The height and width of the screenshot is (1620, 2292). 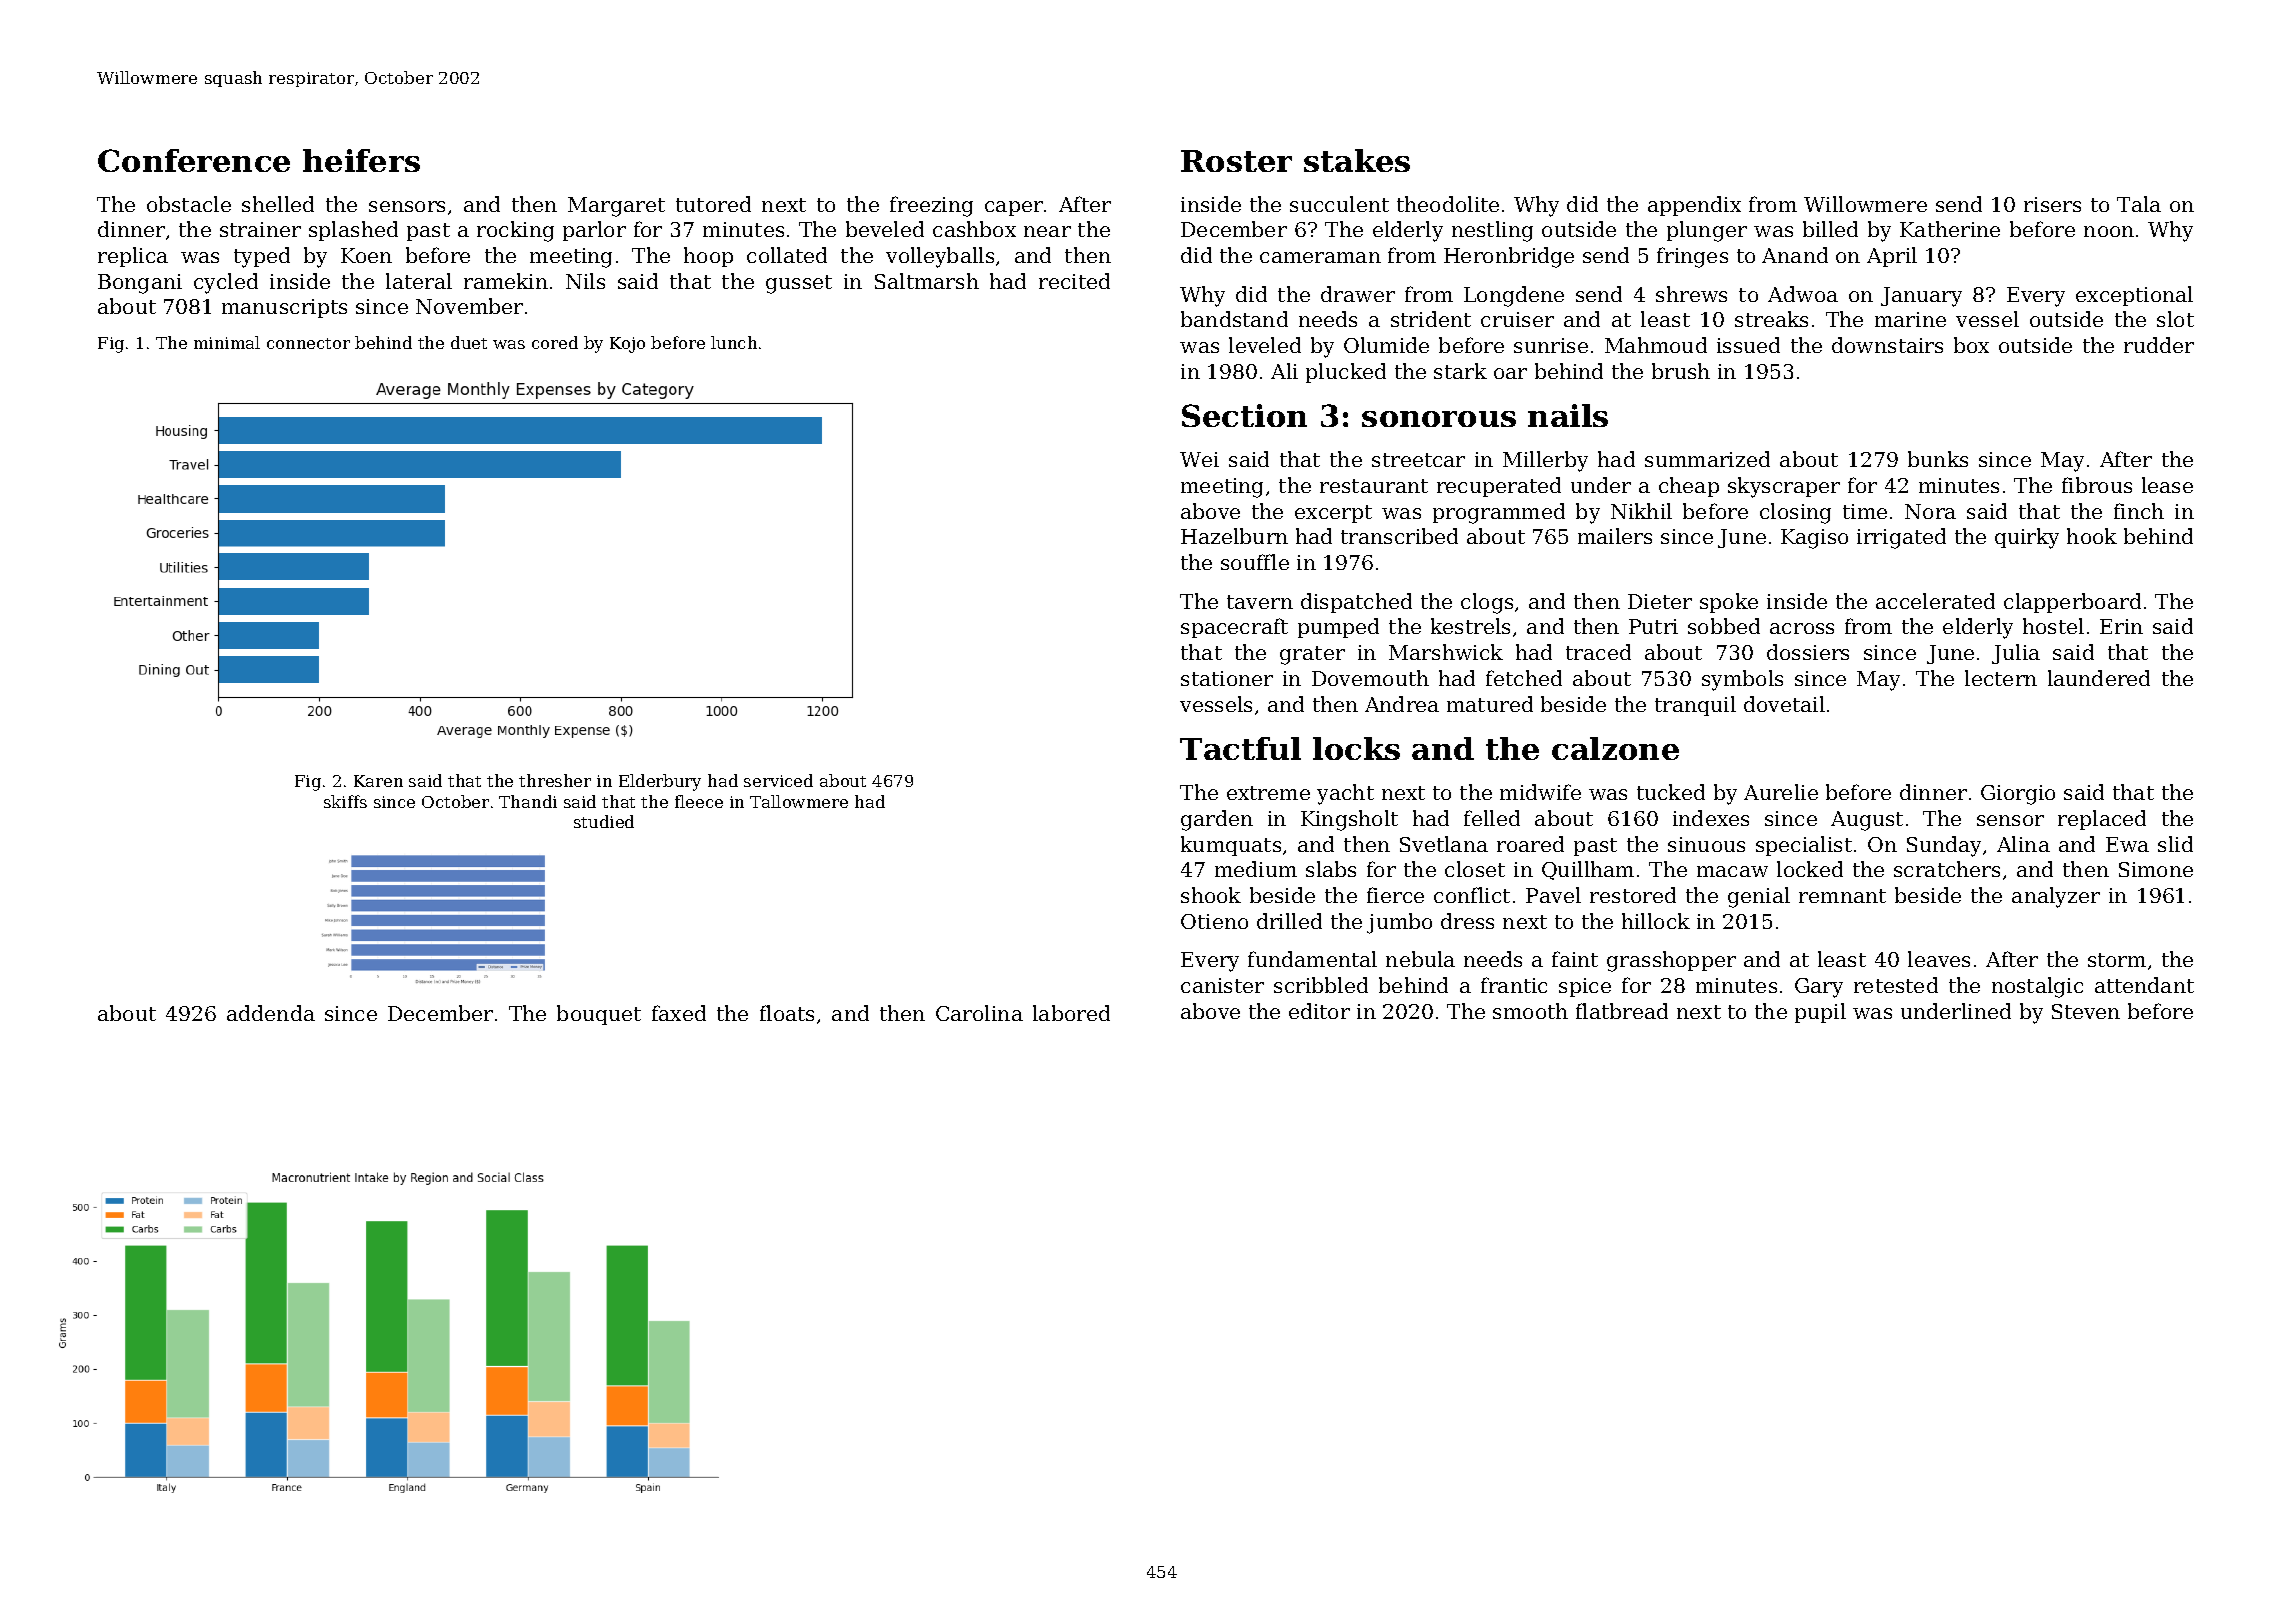 I want to click on Kojo, so click(x=627, y=345).
